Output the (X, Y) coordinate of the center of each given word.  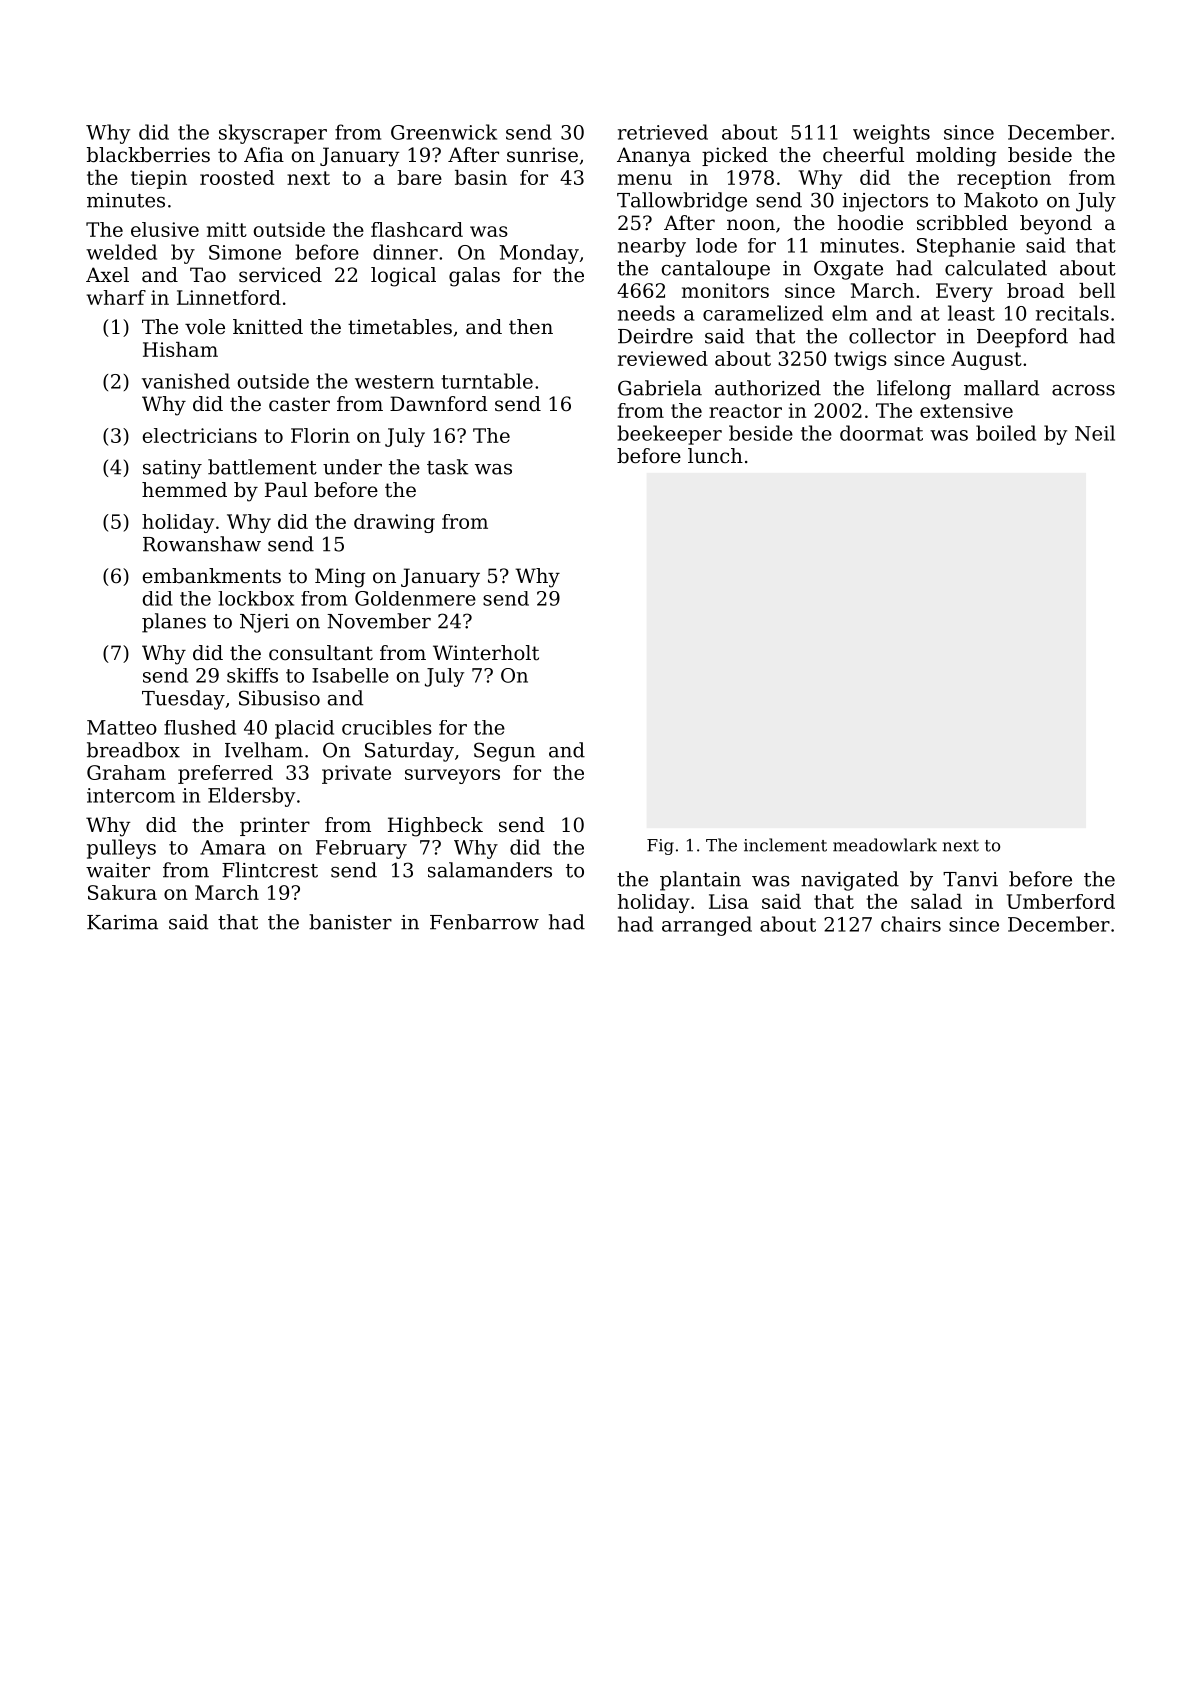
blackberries (148, 155)
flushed (200, 727)
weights (891, 134)
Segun (504, 752)
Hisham (180, 349)
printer (275, 826)
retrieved (663, 132)
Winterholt (486, 653)
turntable (487, 381)
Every (964, 292)
